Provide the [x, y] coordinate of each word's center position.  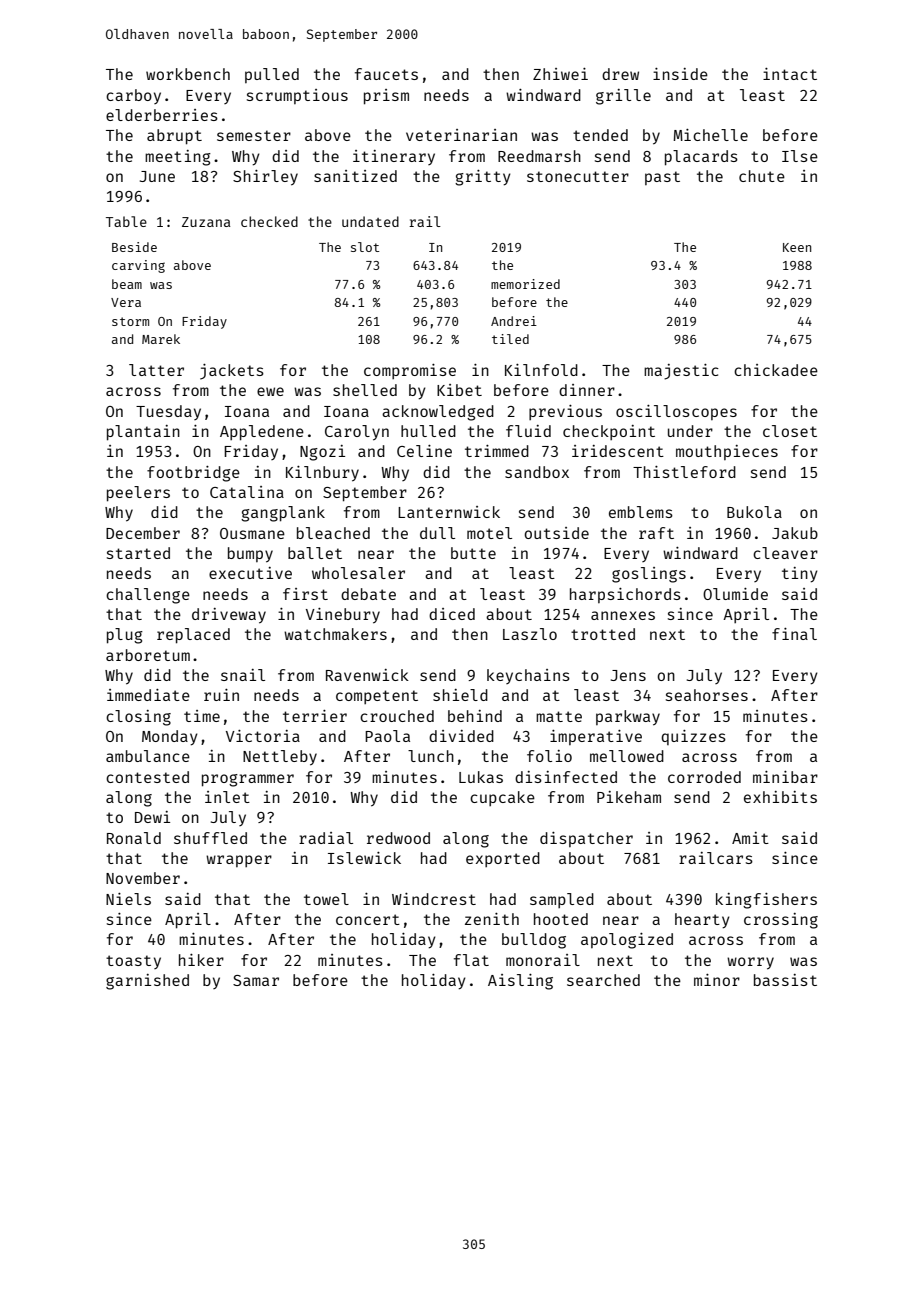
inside [680, 74]
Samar [256, 980]
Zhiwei [560, 74]
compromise [410, 371]
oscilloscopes [676, 412]
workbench [188, 74]
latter [156, 370]
